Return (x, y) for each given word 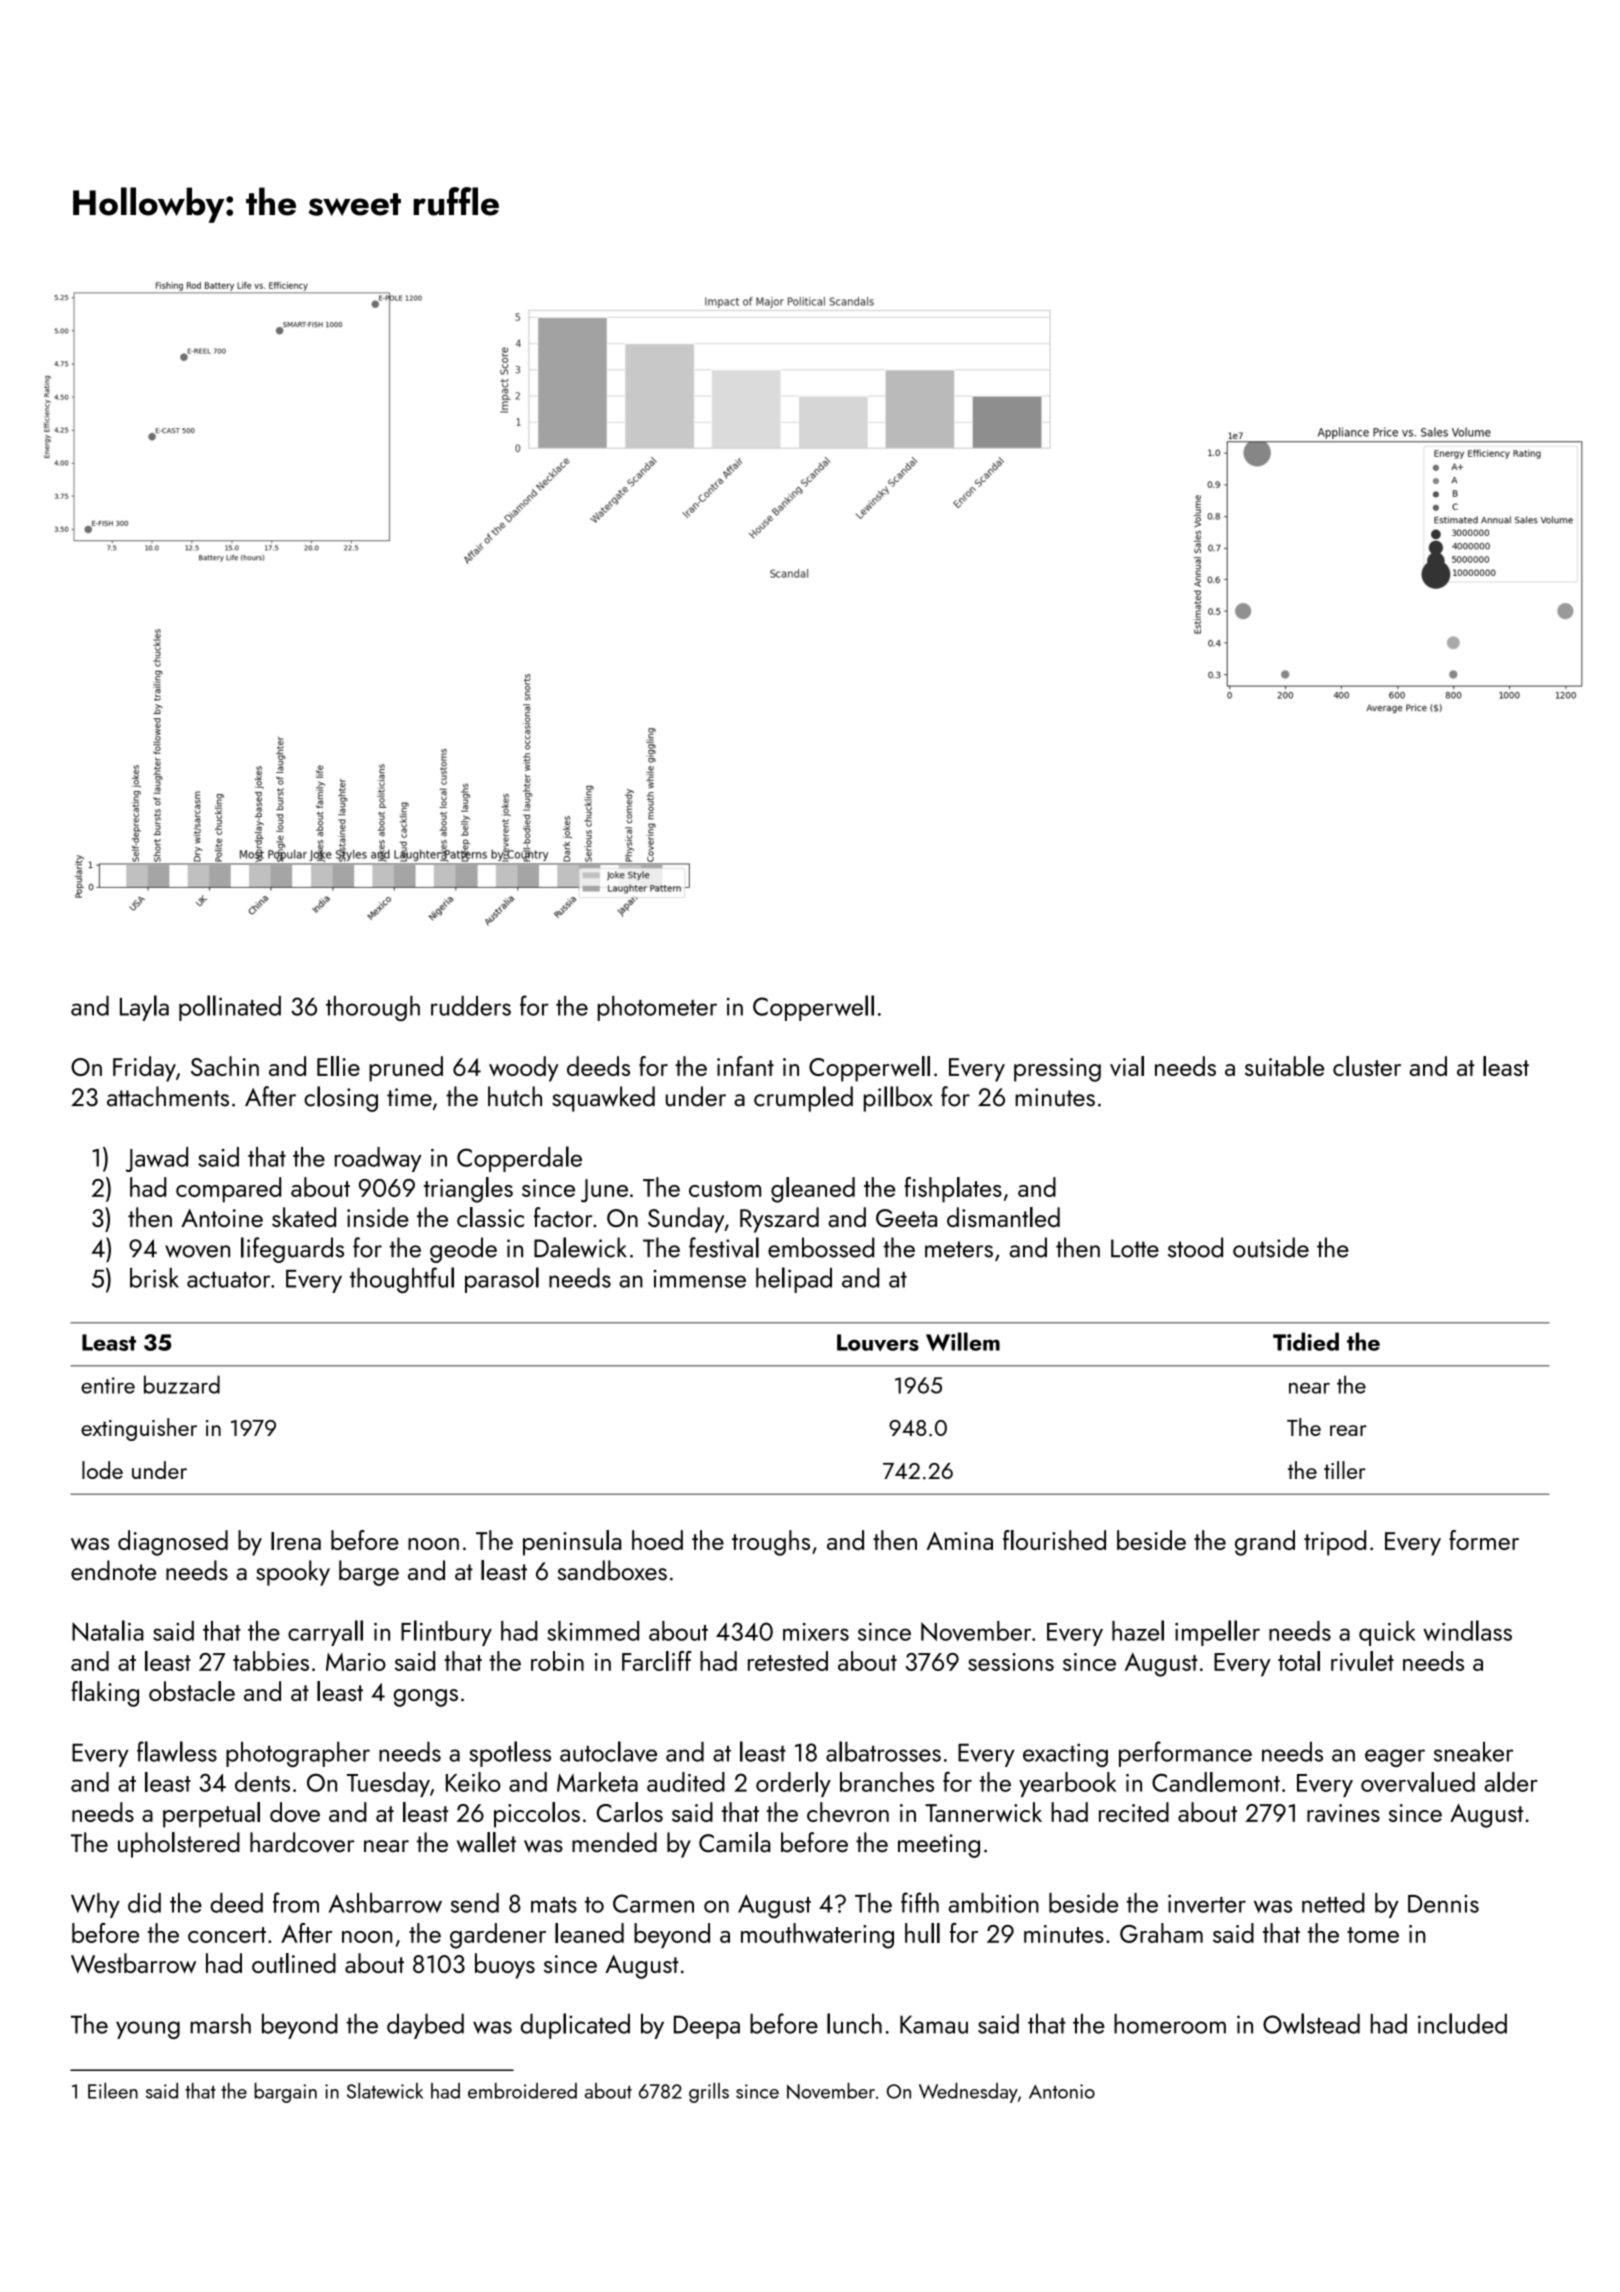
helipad (794, 1280)
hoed (657, 1540)
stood (1195, 1247)
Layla (144, 1008)
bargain (285, 2093)
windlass (1467, 1630)
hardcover (302, 1842)
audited (686, 1782)
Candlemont (1216, 1782)
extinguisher (139, 1429)
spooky (293, 1573)
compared (228, 1190)
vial (1127, 1066)
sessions (1011, 1662)
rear (1348, 1430)
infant (745, 1066)
